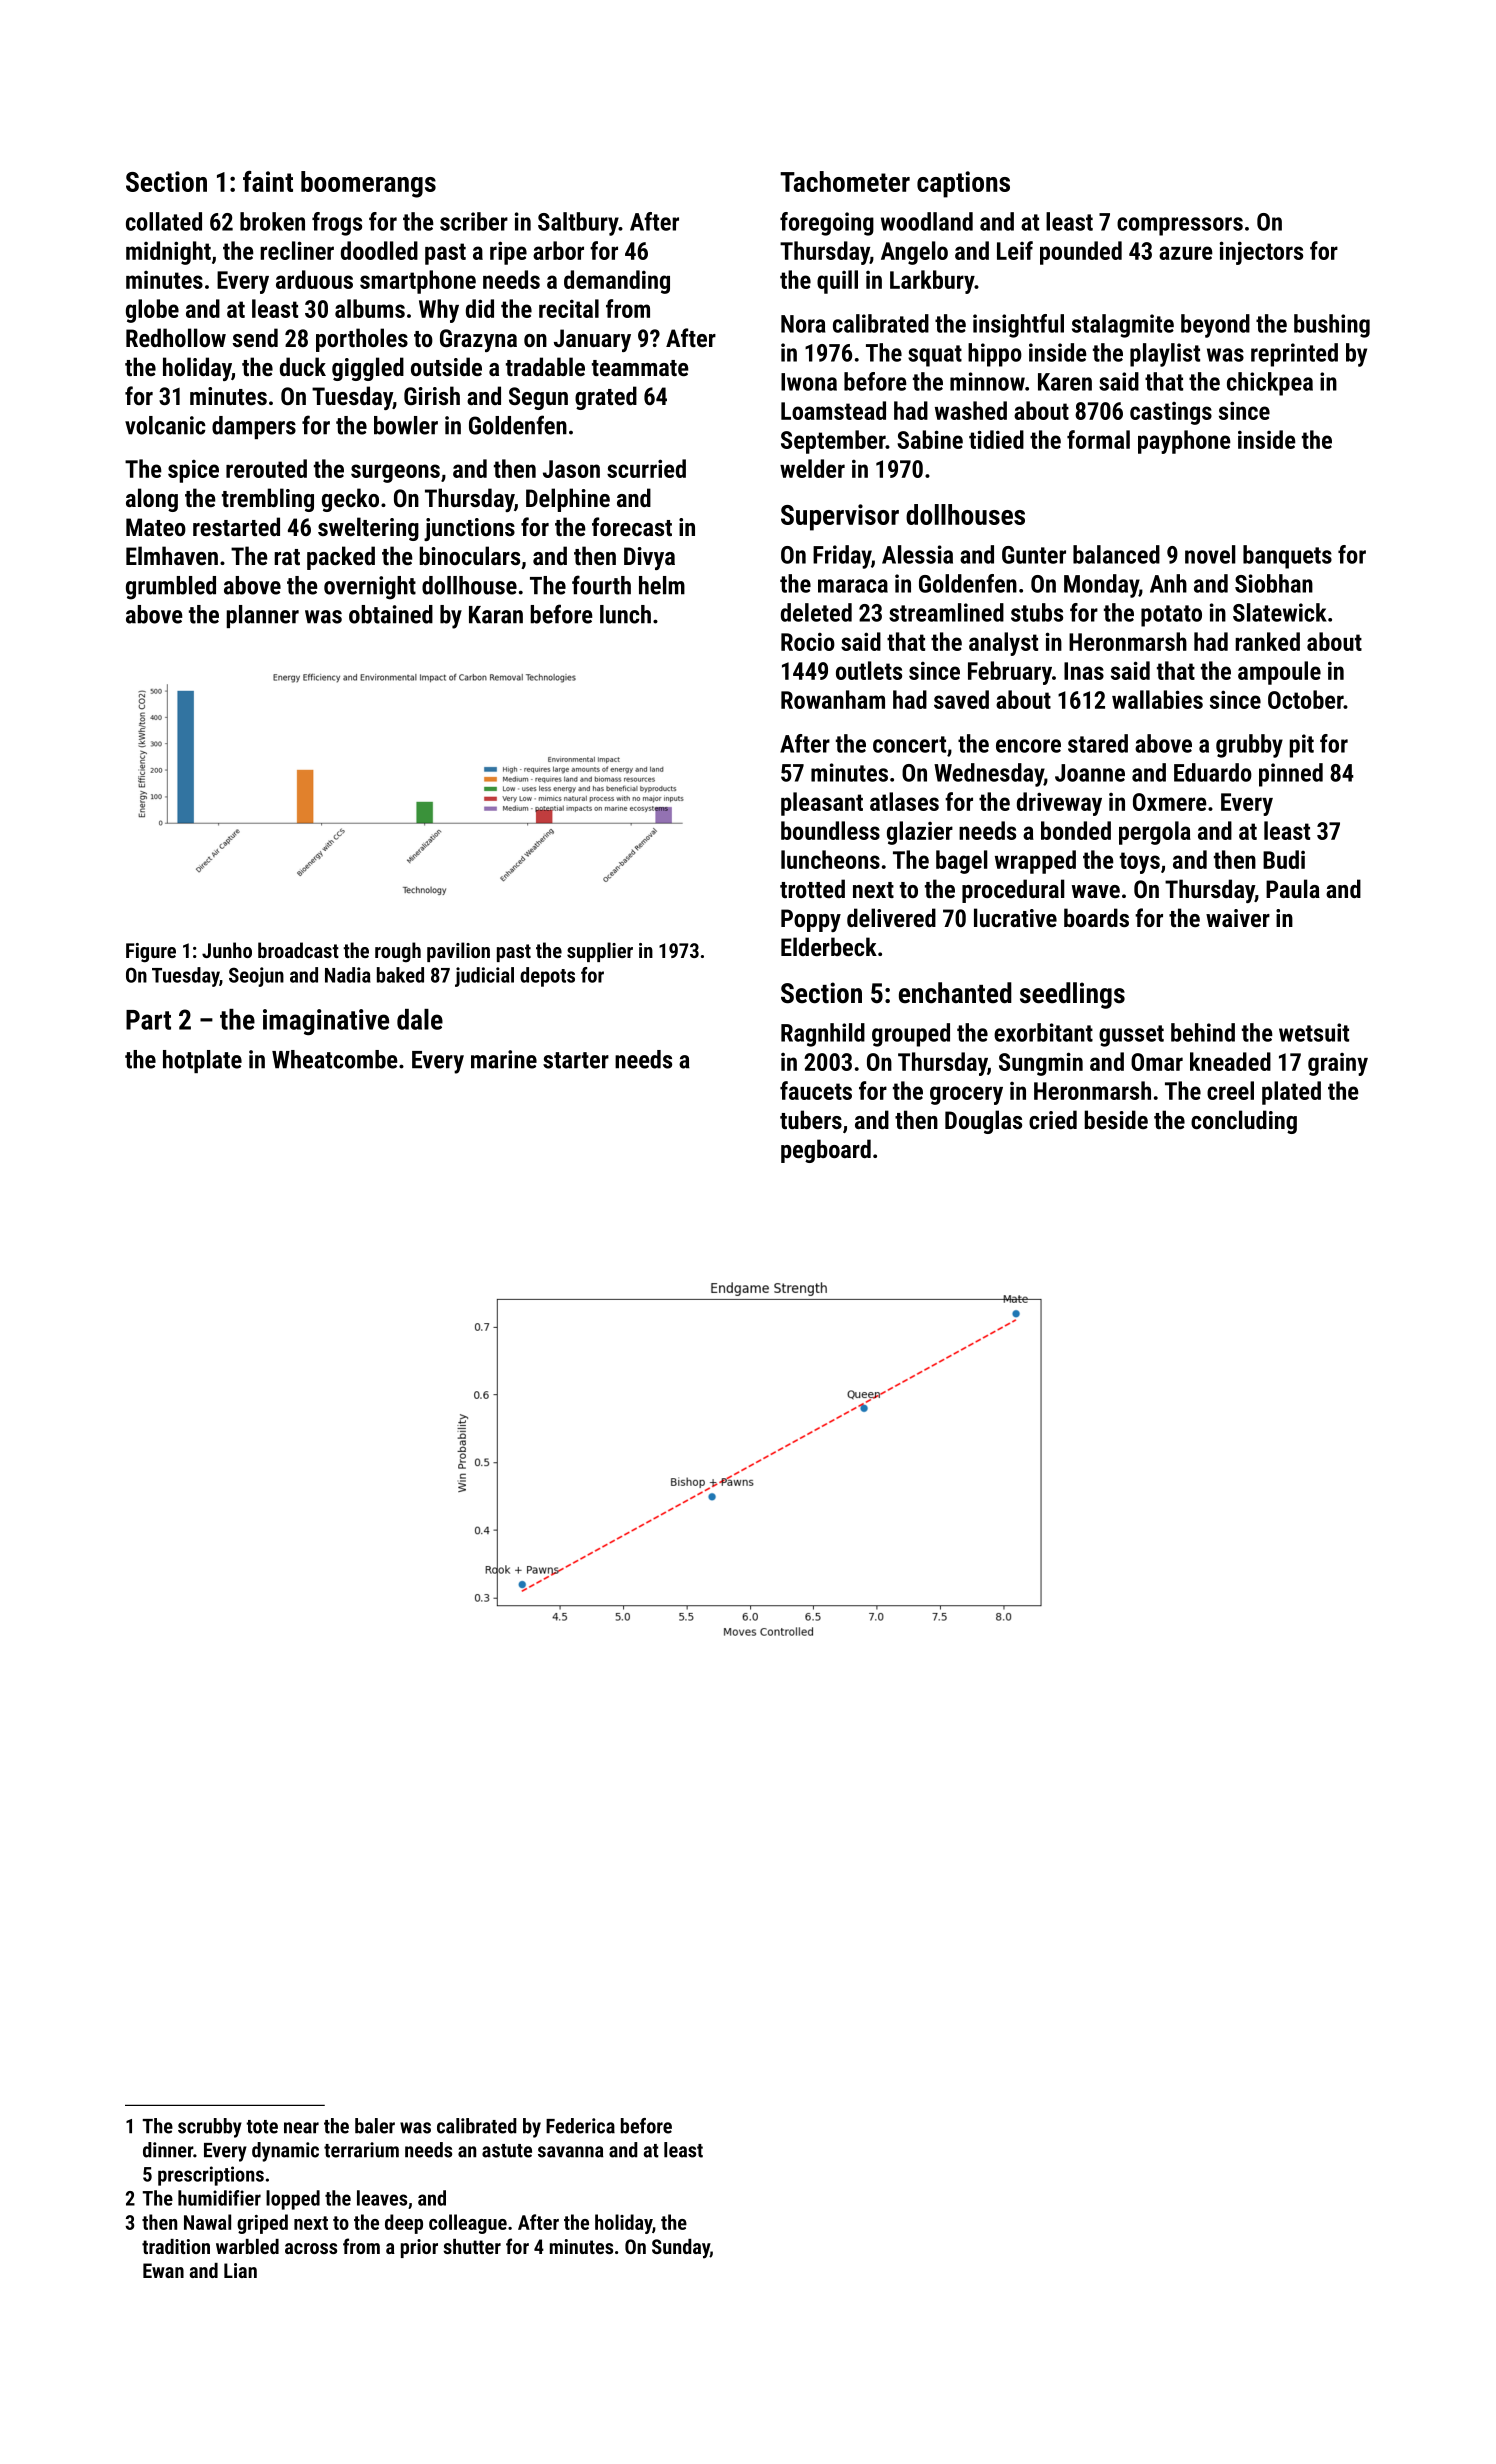 The height and width of the screenshot is (2464, 1496). What do you see at coordinates (570, 2152) in the screenshot?
I see `savanna` at bounding box center [570, 2152].
